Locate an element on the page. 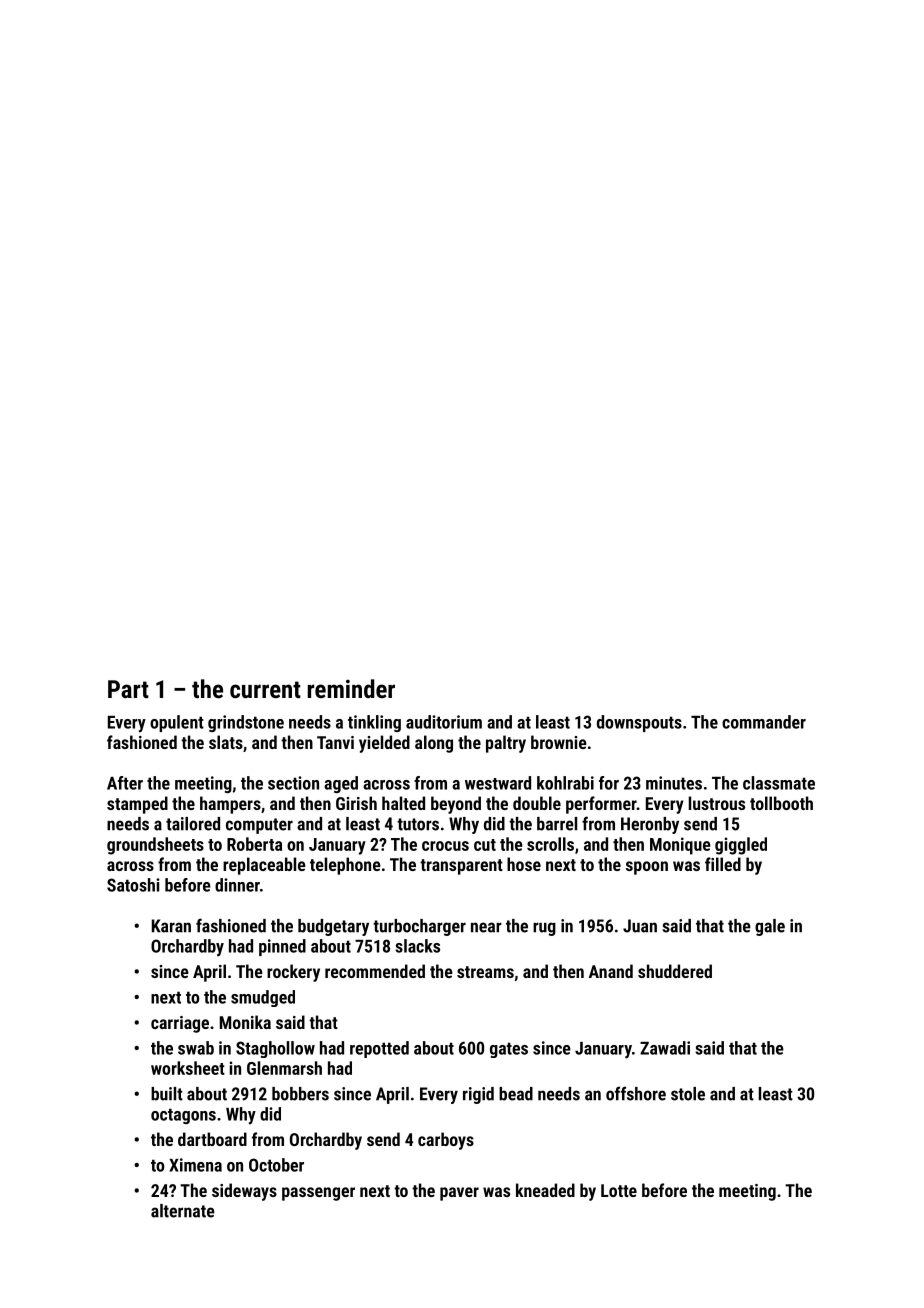 The image size is (924, 1308). auditorium is located at coordinates (444, 722).
